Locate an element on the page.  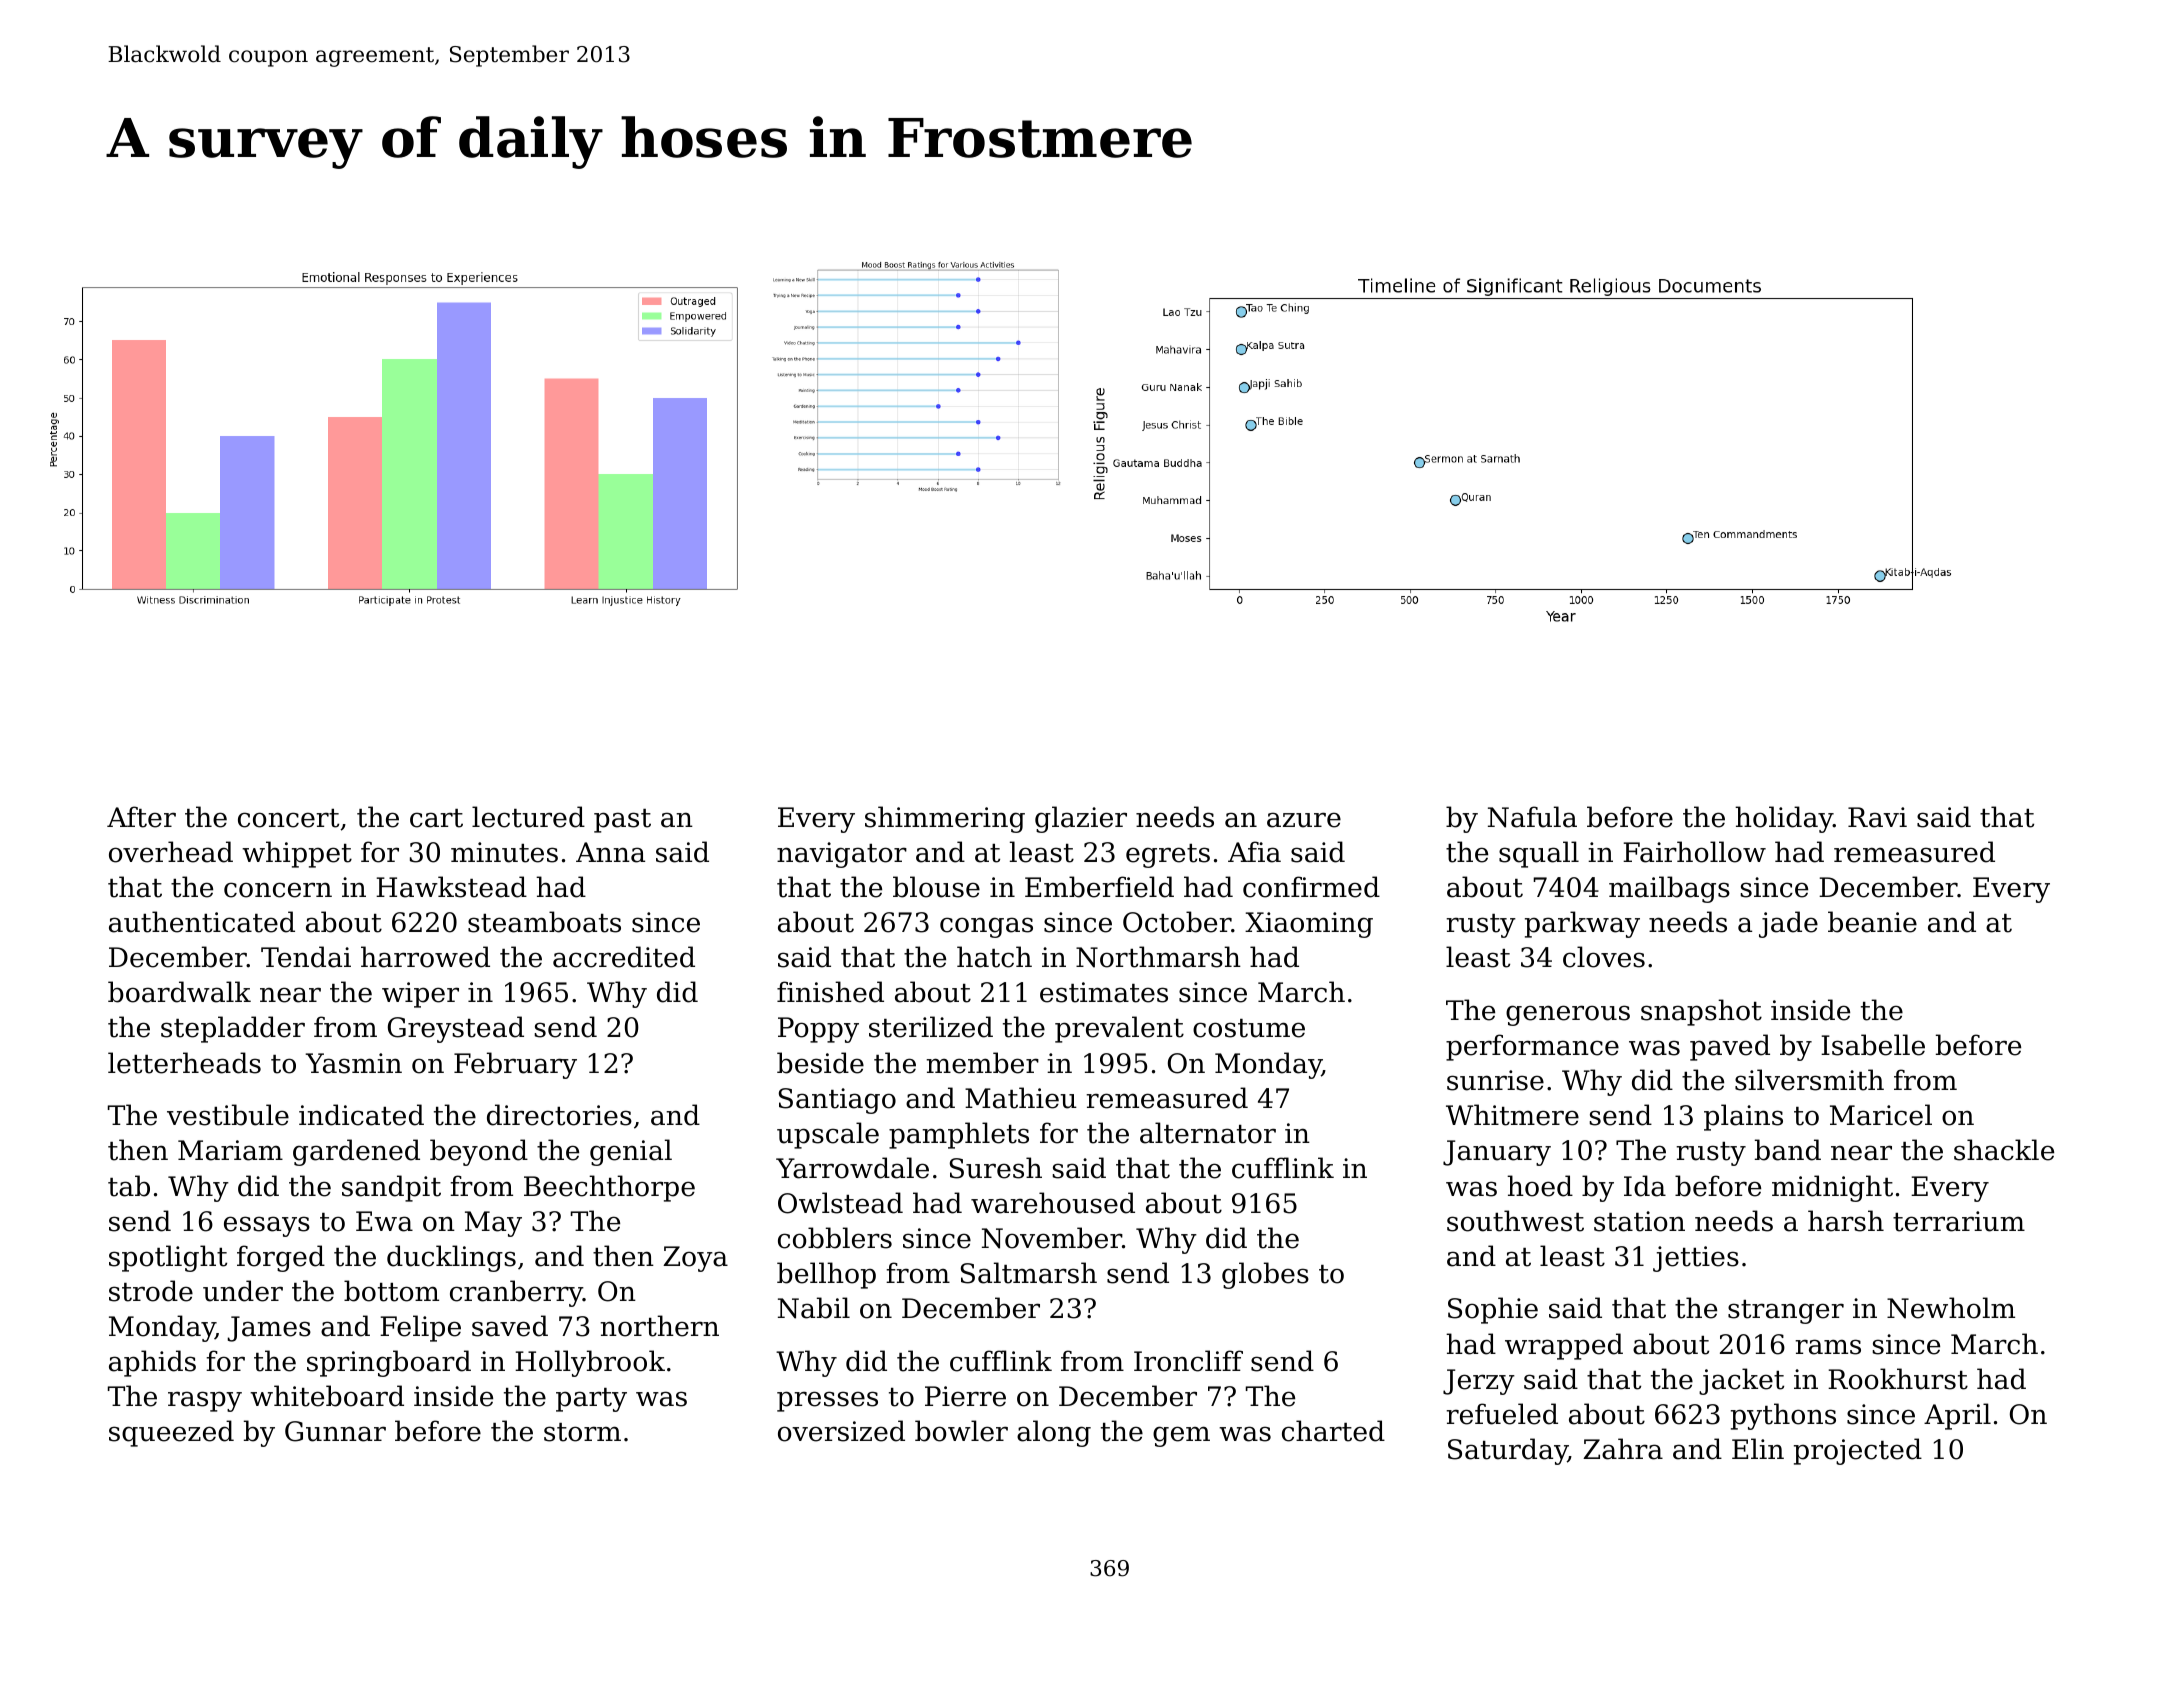
Felipe is located at coordinates (420, 1328).
